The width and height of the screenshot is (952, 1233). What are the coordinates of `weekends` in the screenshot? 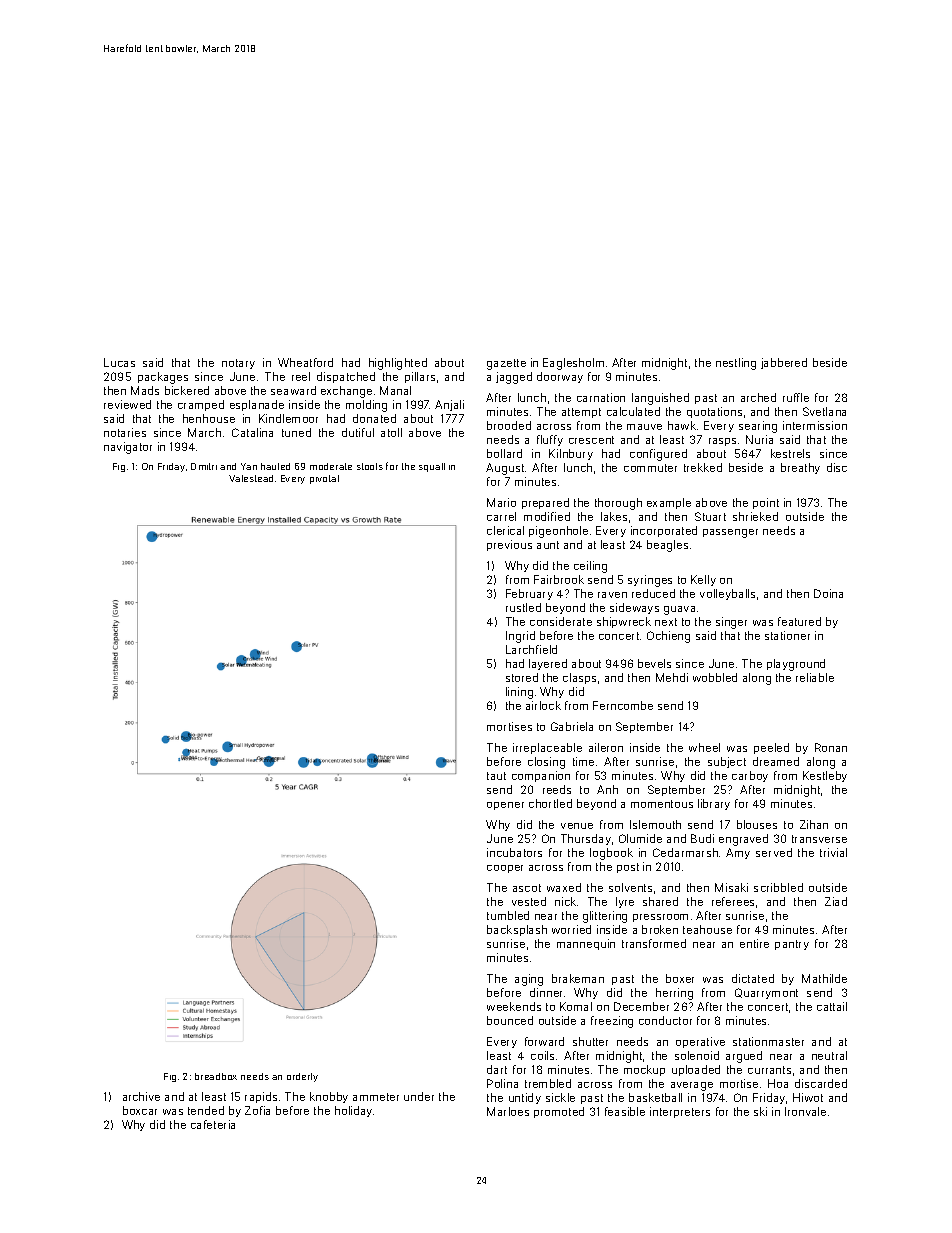 It's located at (514, 1006).
